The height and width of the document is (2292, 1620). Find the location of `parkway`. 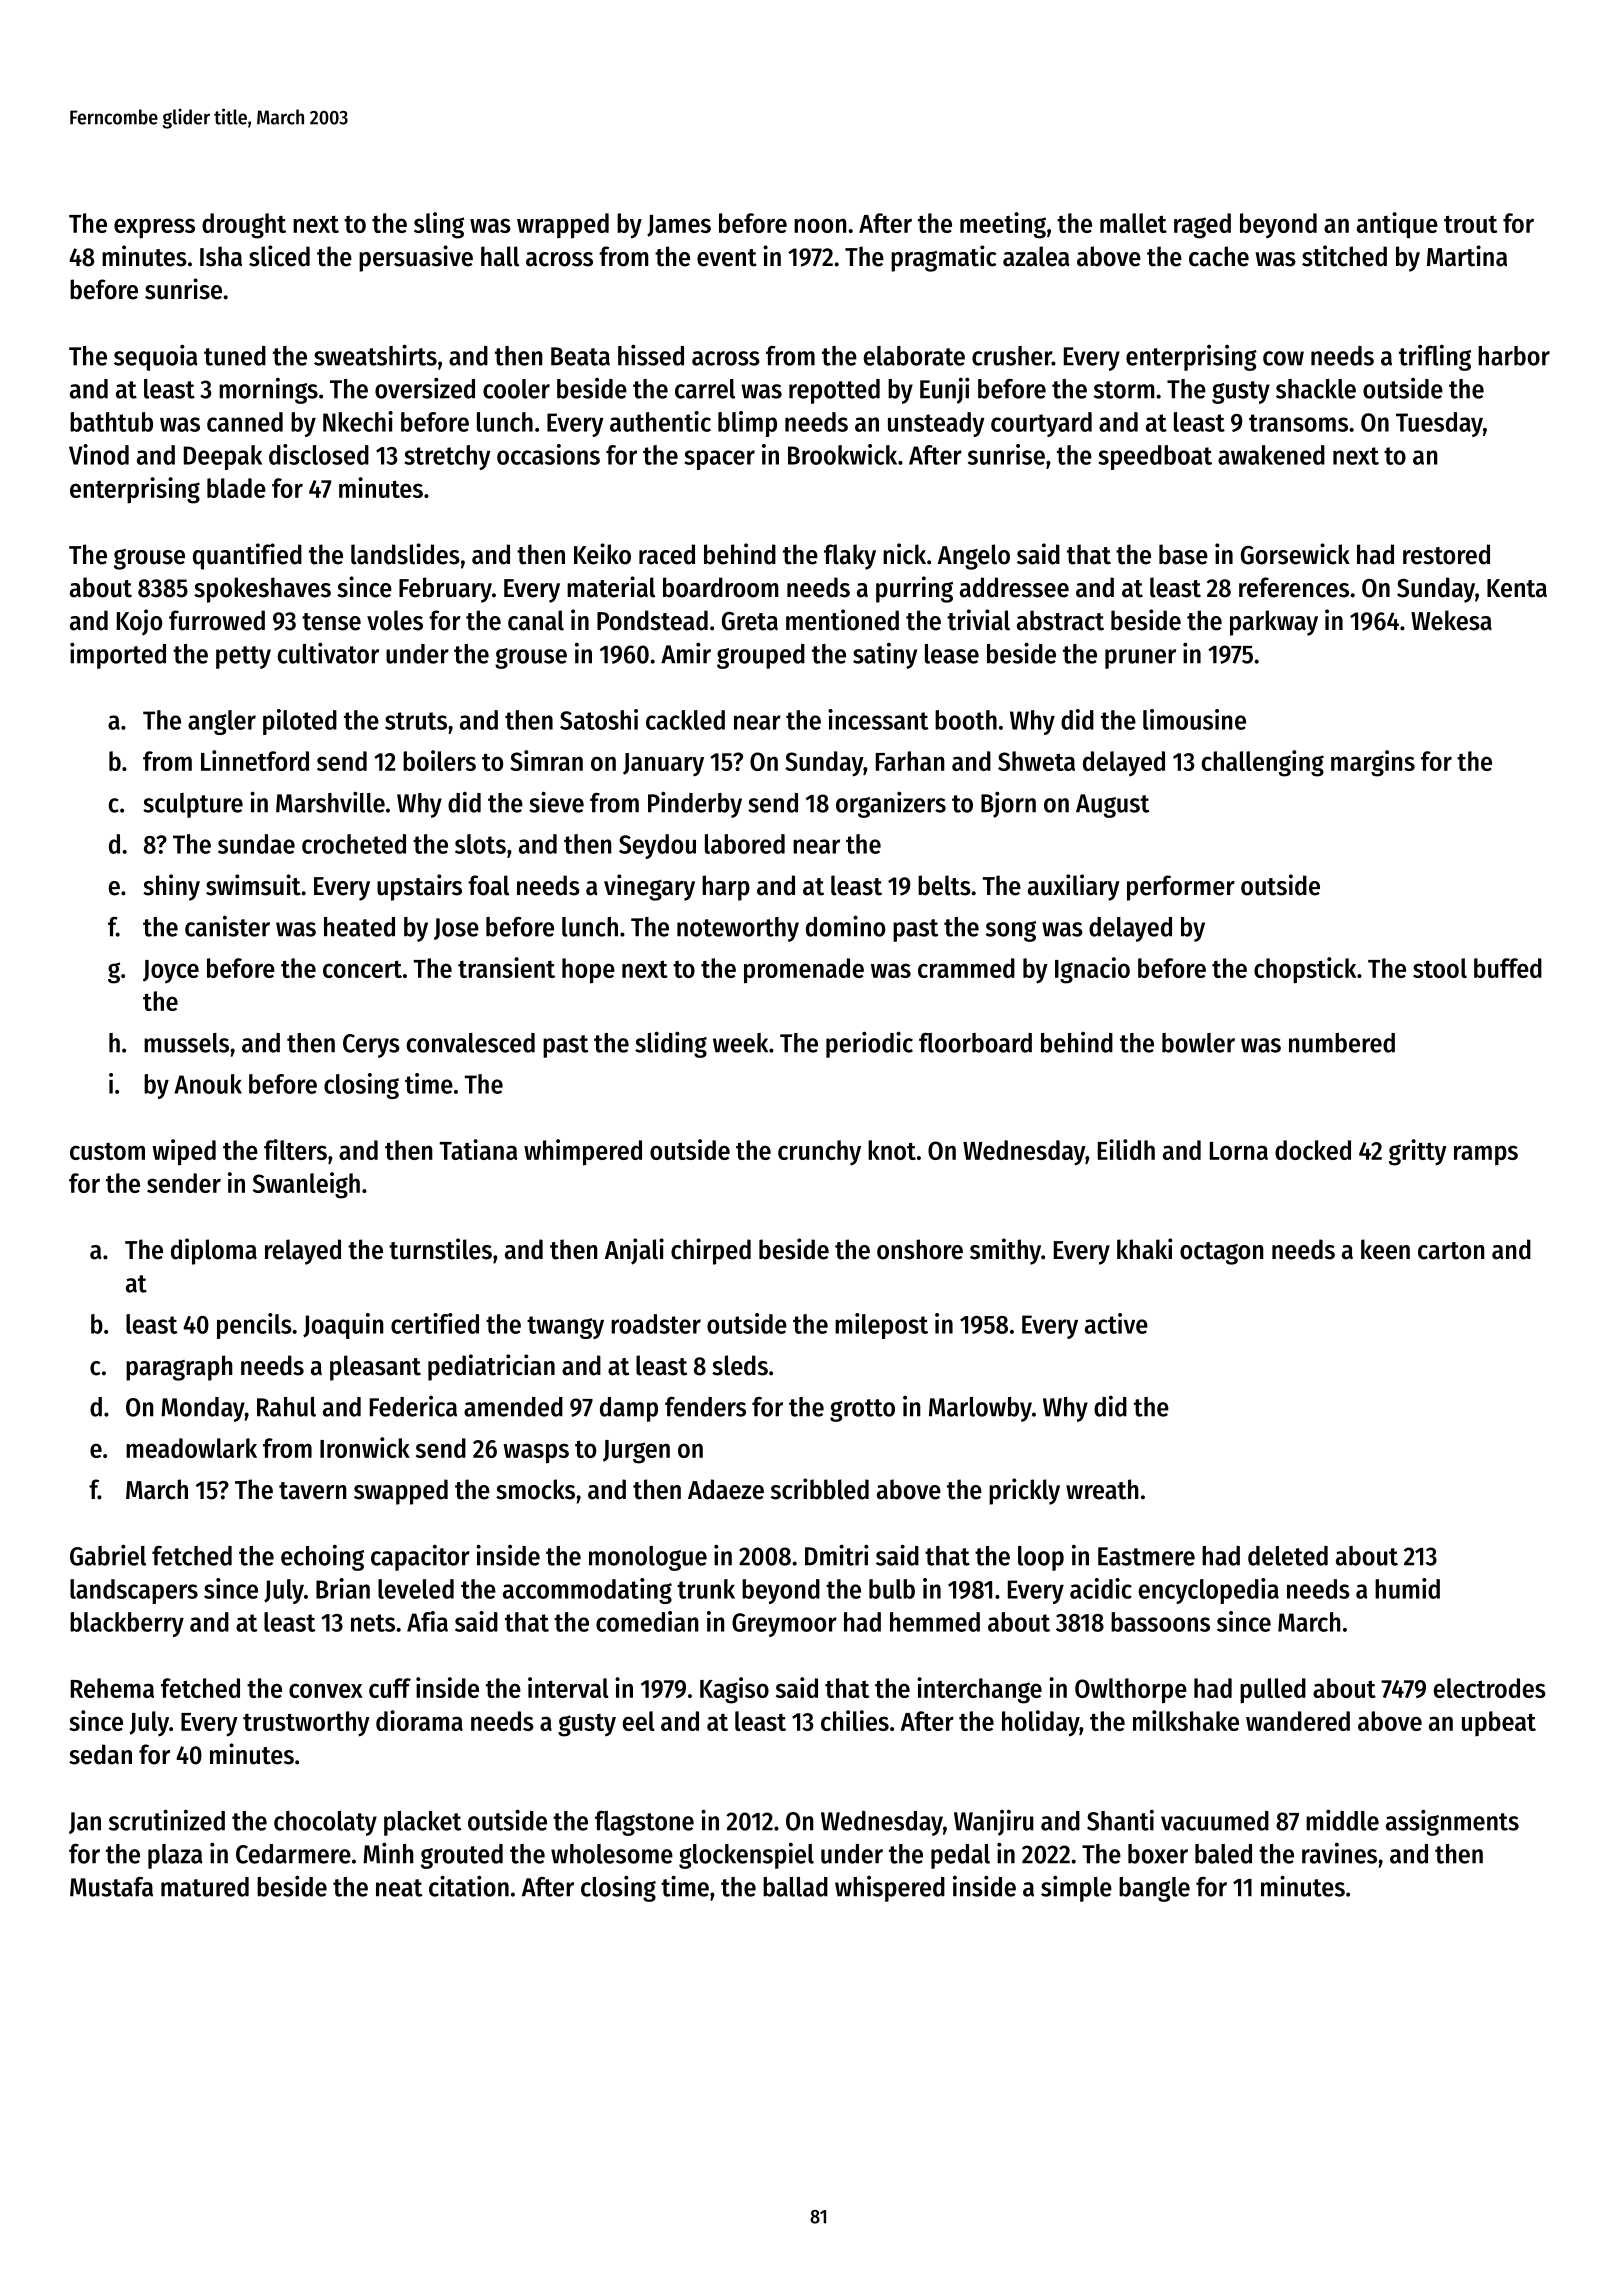

parkway is located at coordinates (1274, 623).
